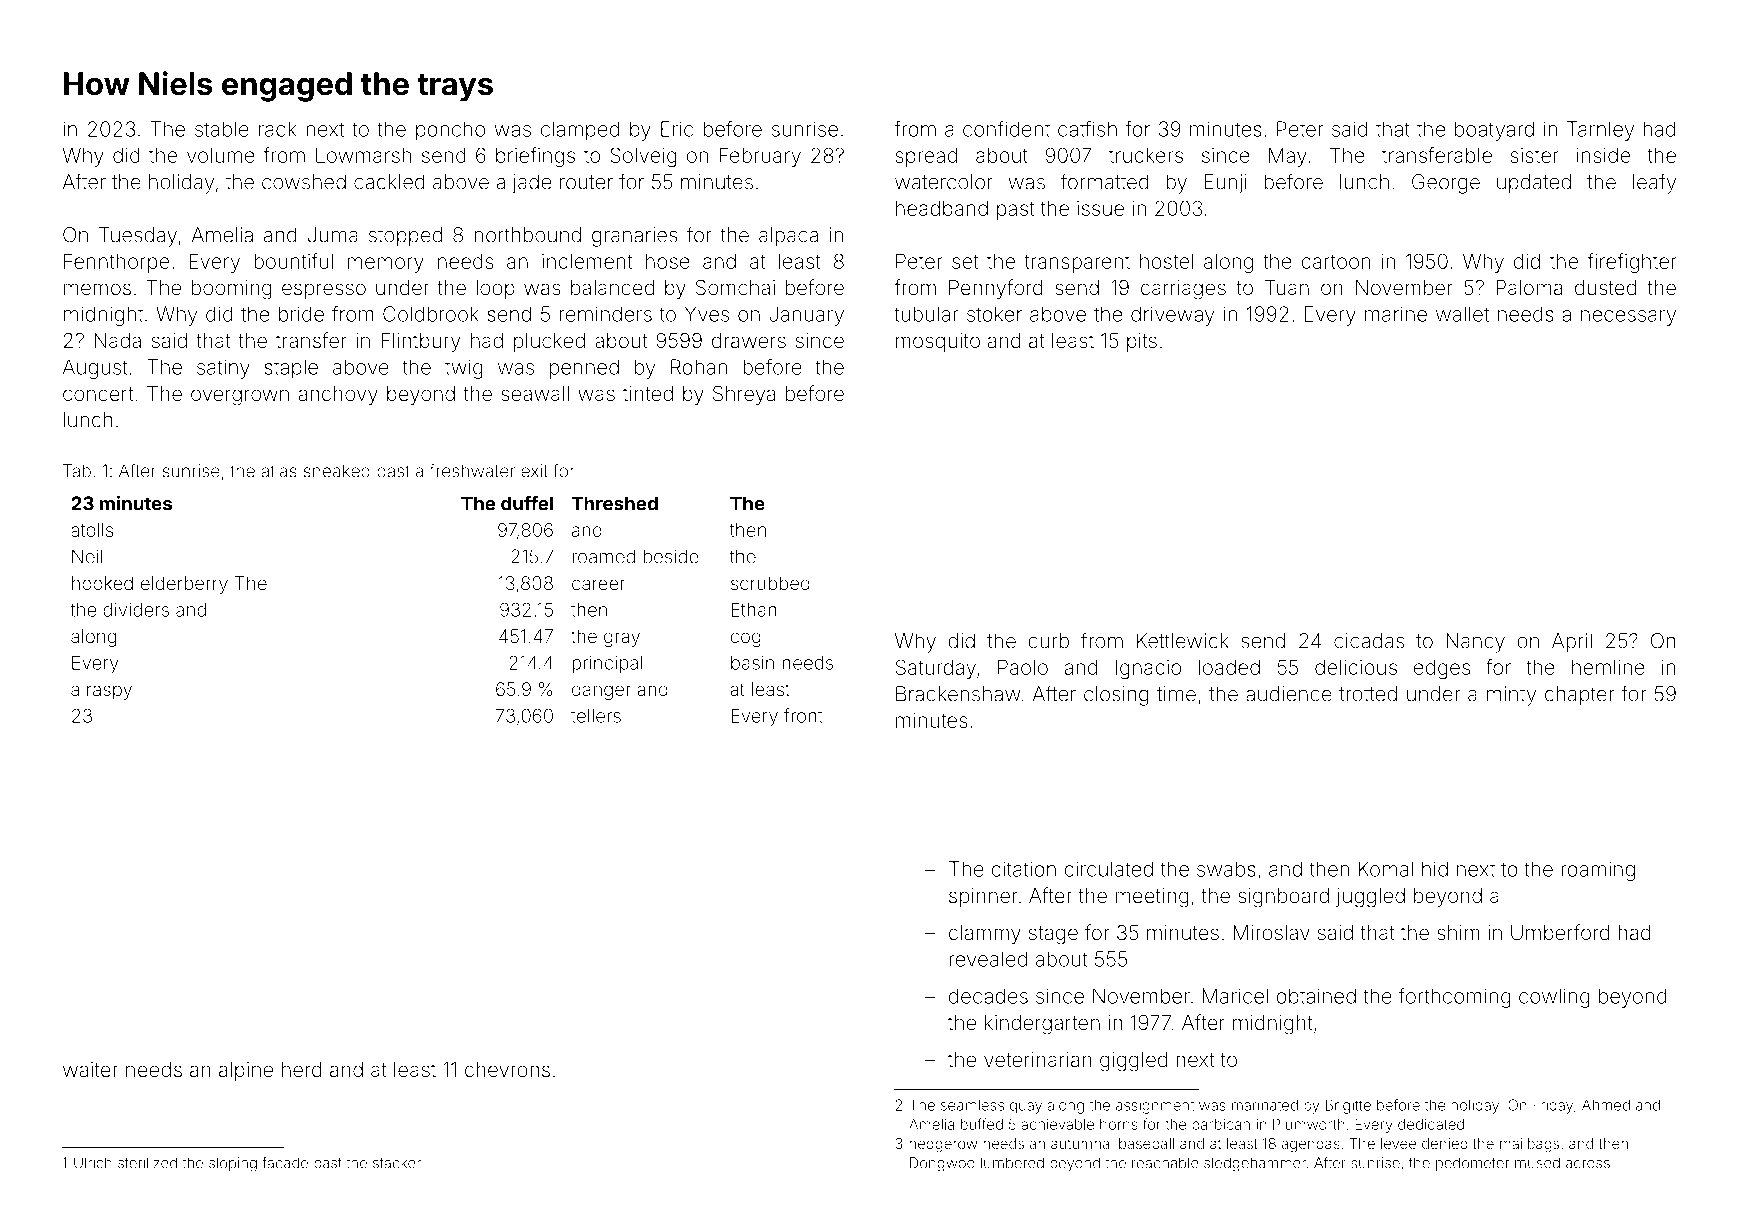 This document has height=1230, width=1739. Describe the element at coordinates (246, 1071) in the document. I see `alpine` at that location.
